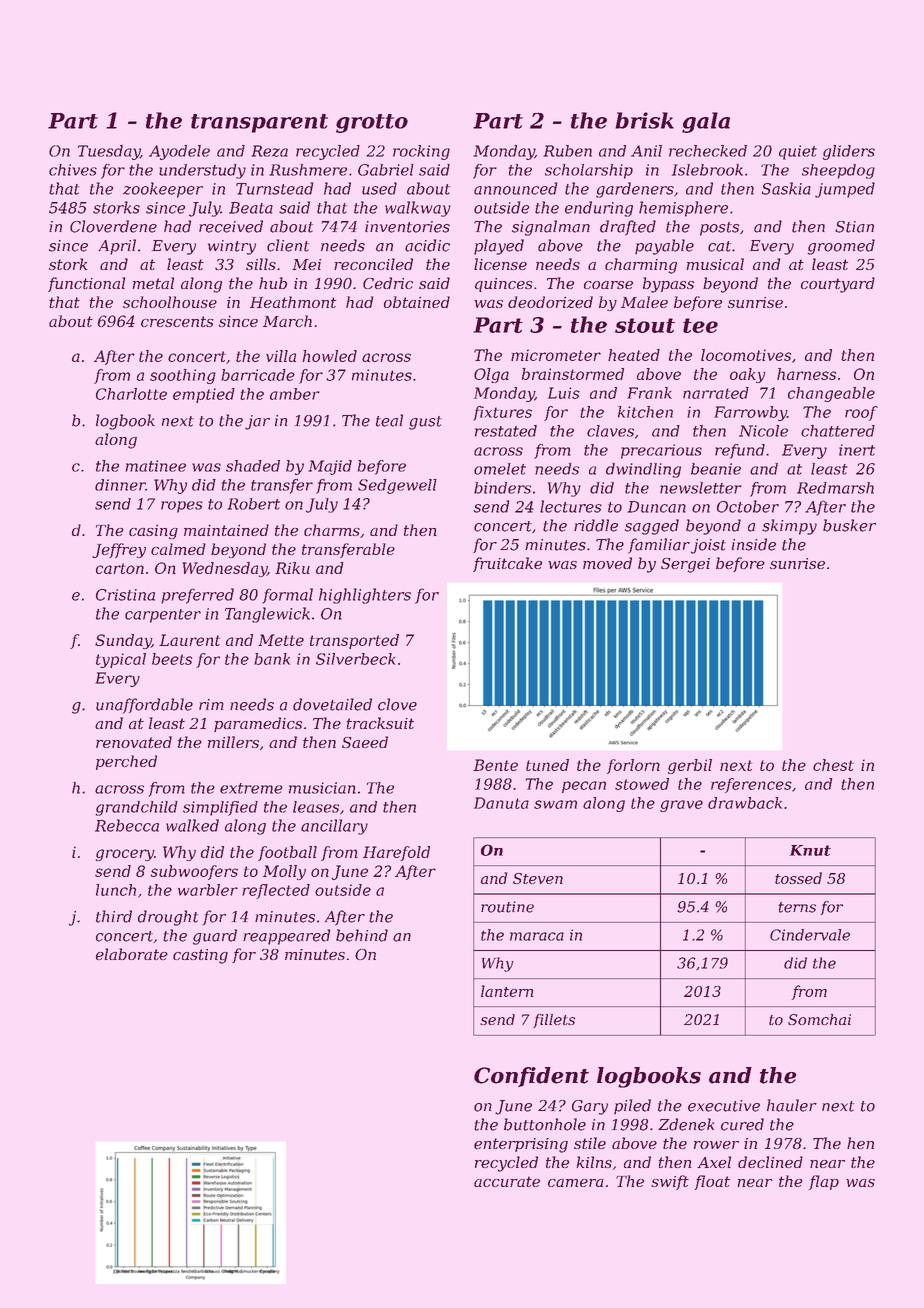  I want to click on chives, so click(73, 170).
